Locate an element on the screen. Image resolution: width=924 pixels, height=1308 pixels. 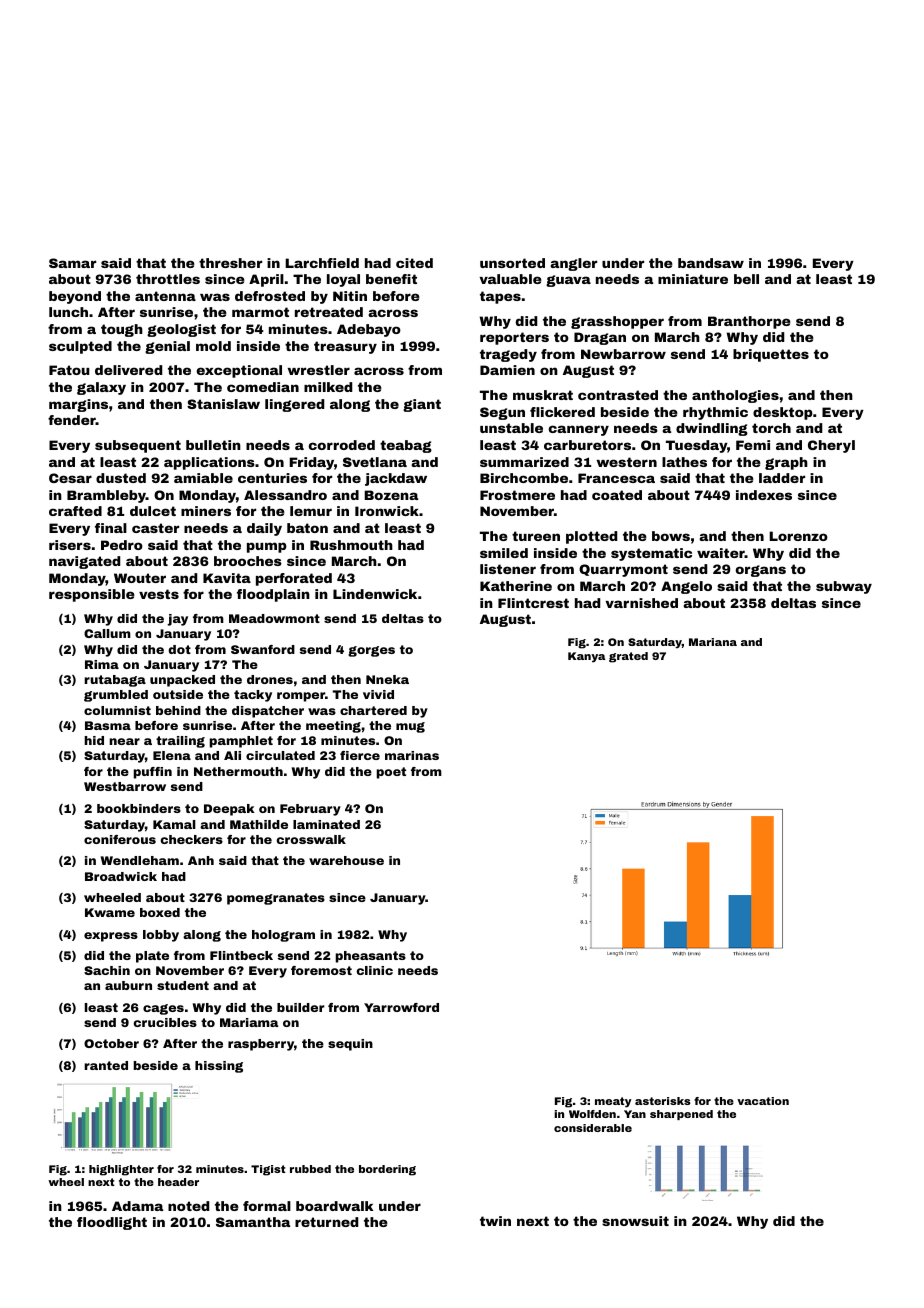
vacation is located at coordinates (763, 1101).
